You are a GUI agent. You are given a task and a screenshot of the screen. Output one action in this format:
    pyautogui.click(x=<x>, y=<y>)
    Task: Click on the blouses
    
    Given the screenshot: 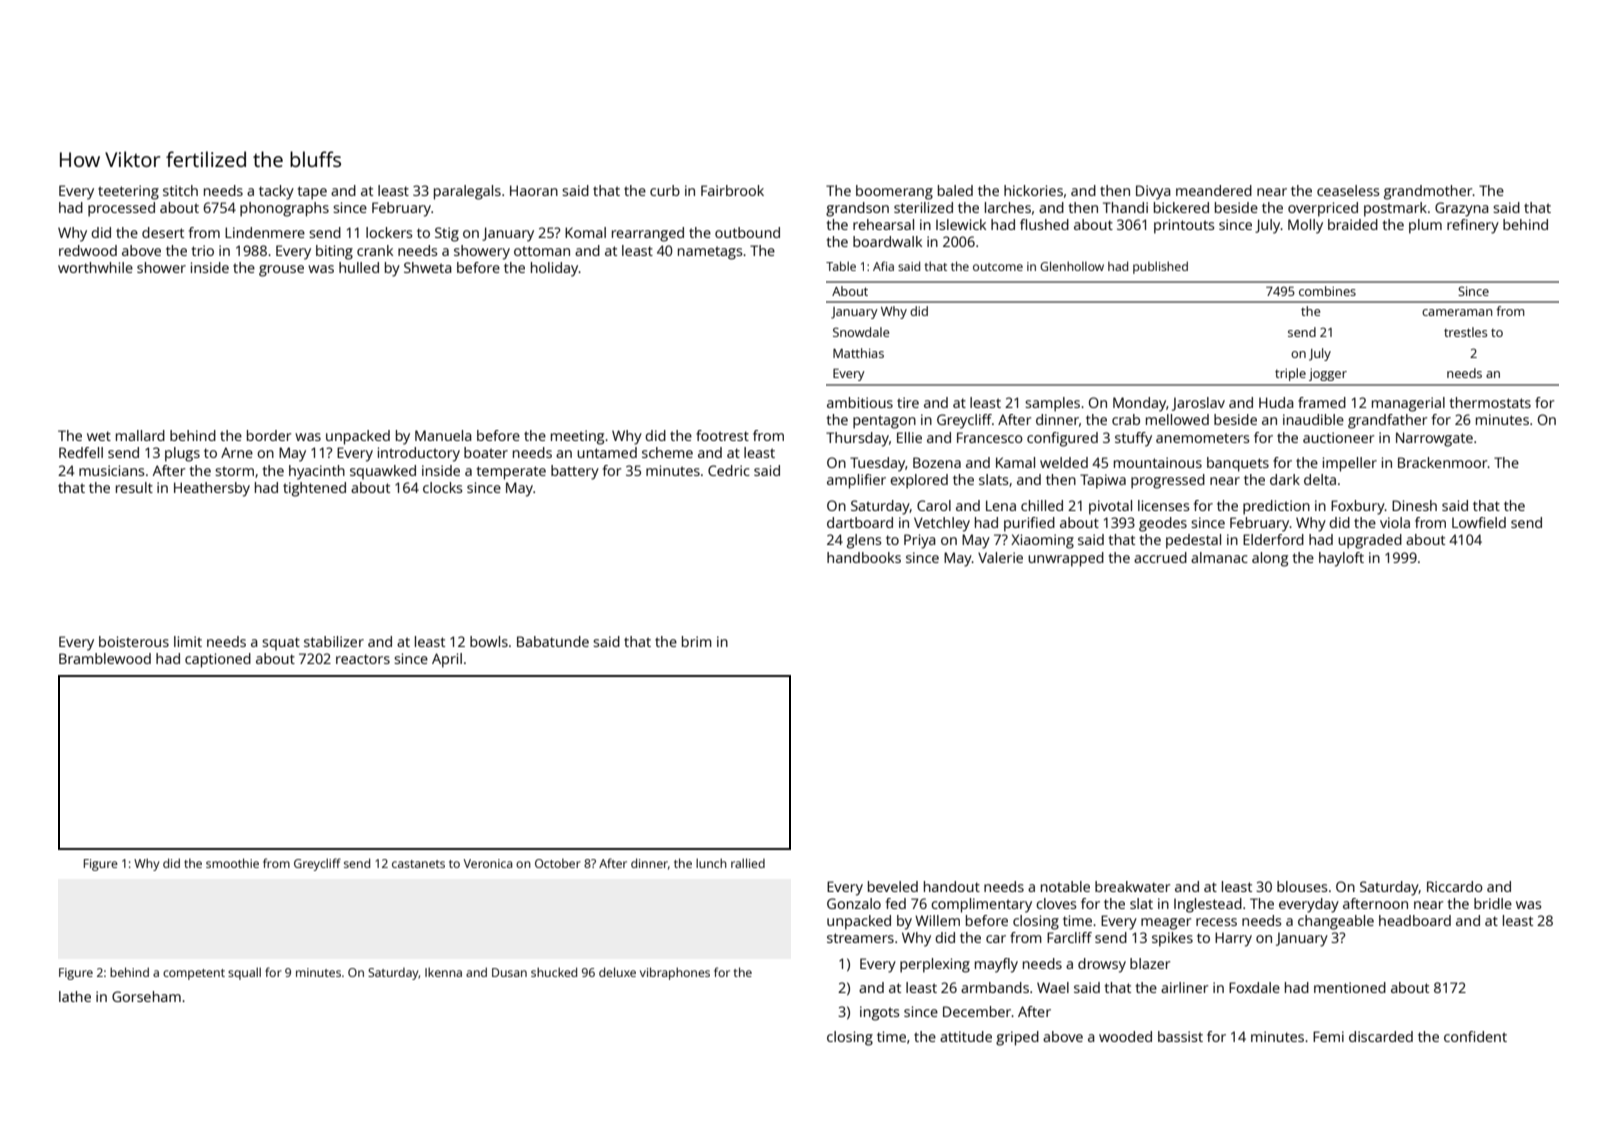 What is the action you would take?
    pyautogui.click(x=1302, y=886)
